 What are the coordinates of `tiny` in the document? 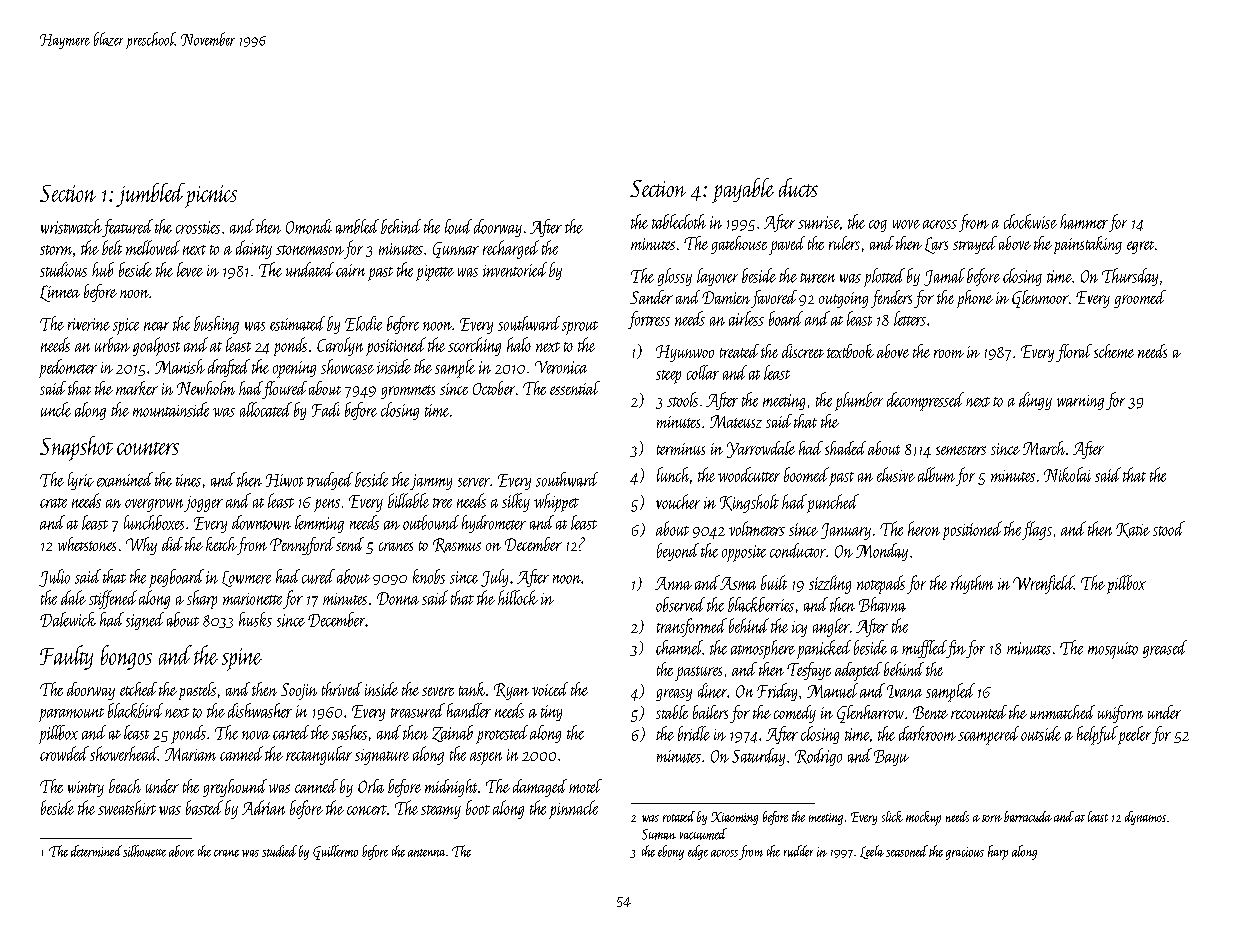 It's located at (551, 713).
